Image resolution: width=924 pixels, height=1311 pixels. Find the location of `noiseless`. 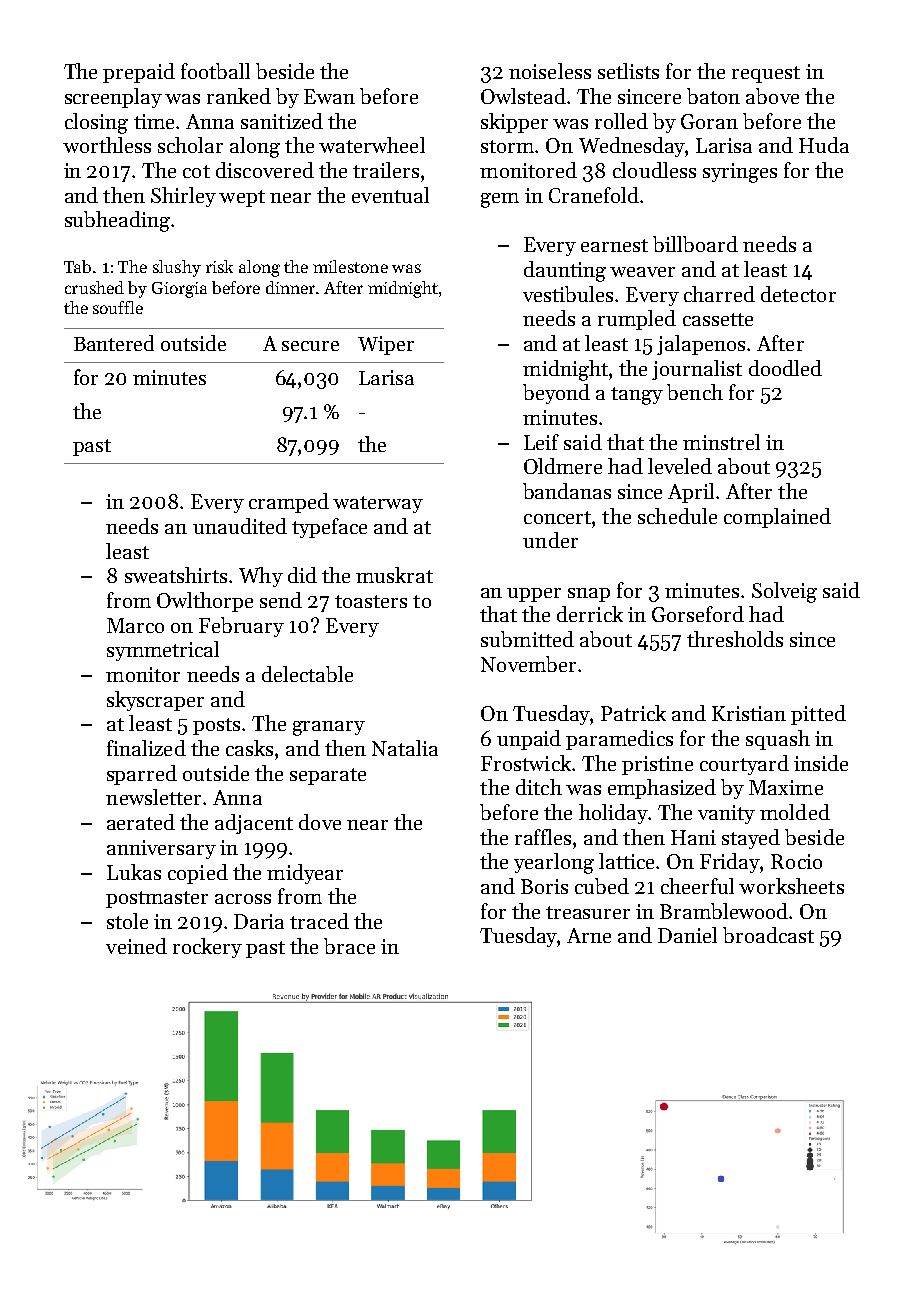

noiseless is located at coordinates (550, 71).
